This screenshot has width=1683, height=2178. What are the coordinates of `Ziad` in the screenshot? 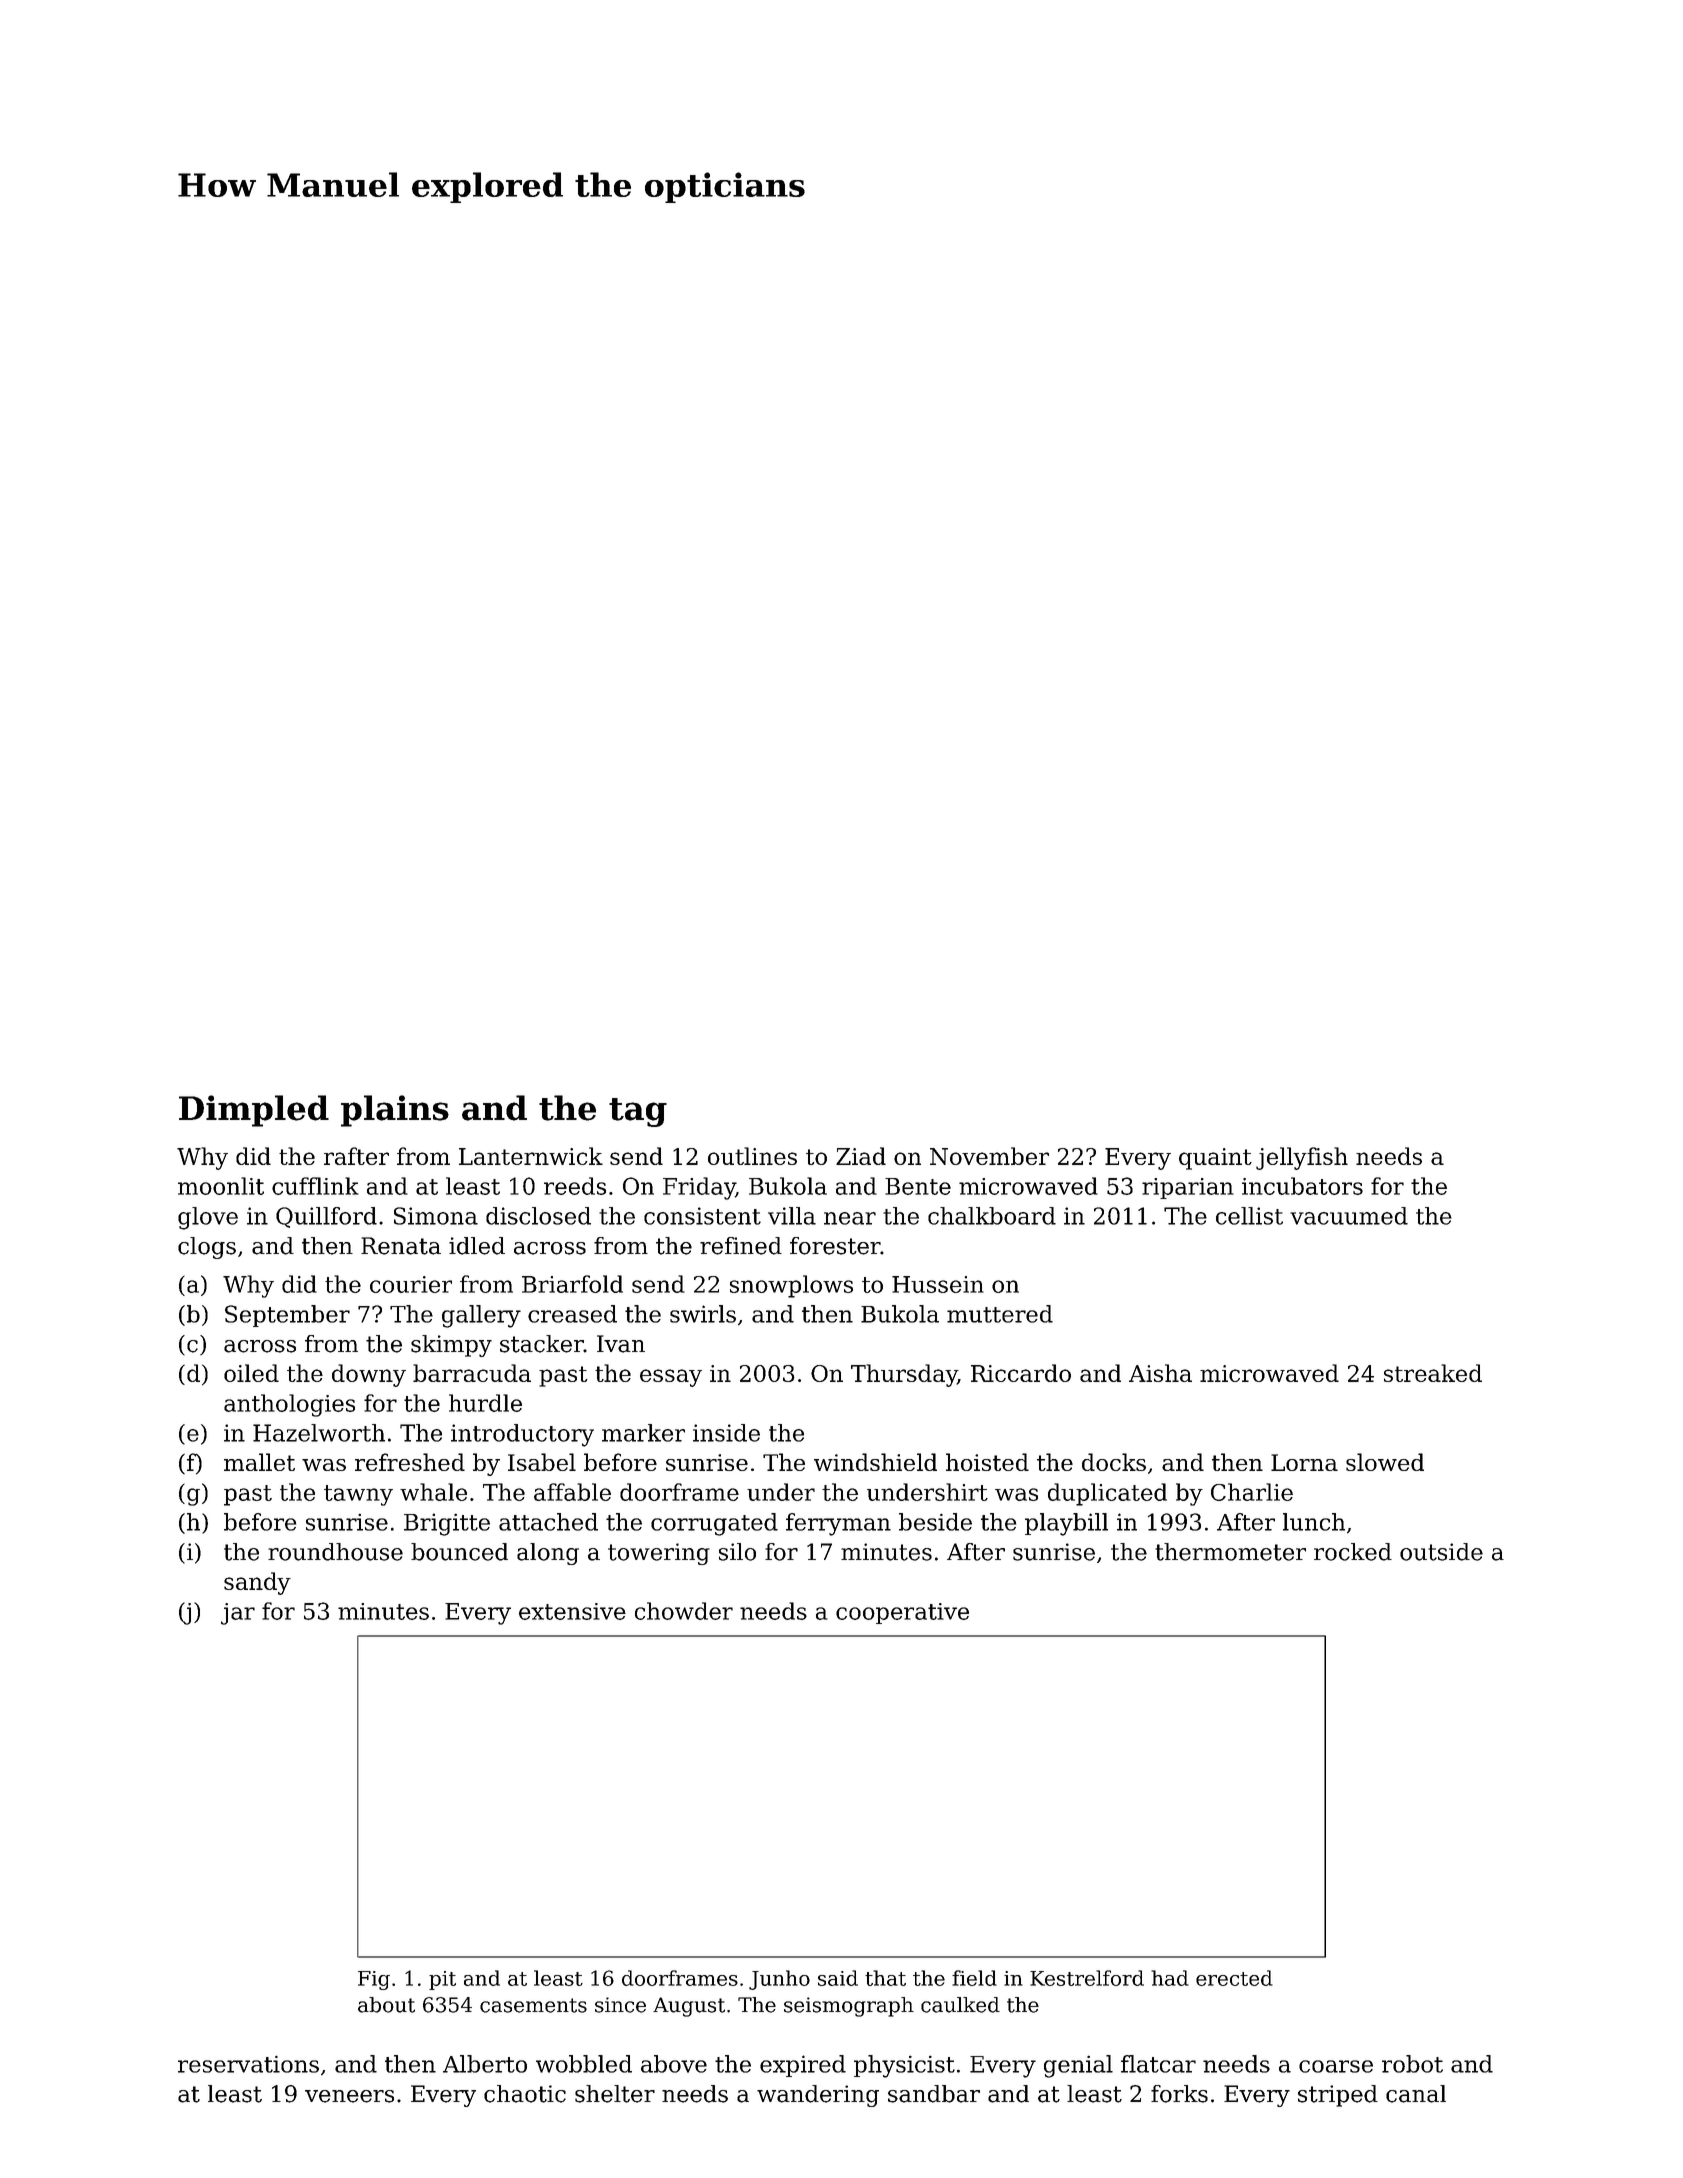 It's located at (861, 1156).
